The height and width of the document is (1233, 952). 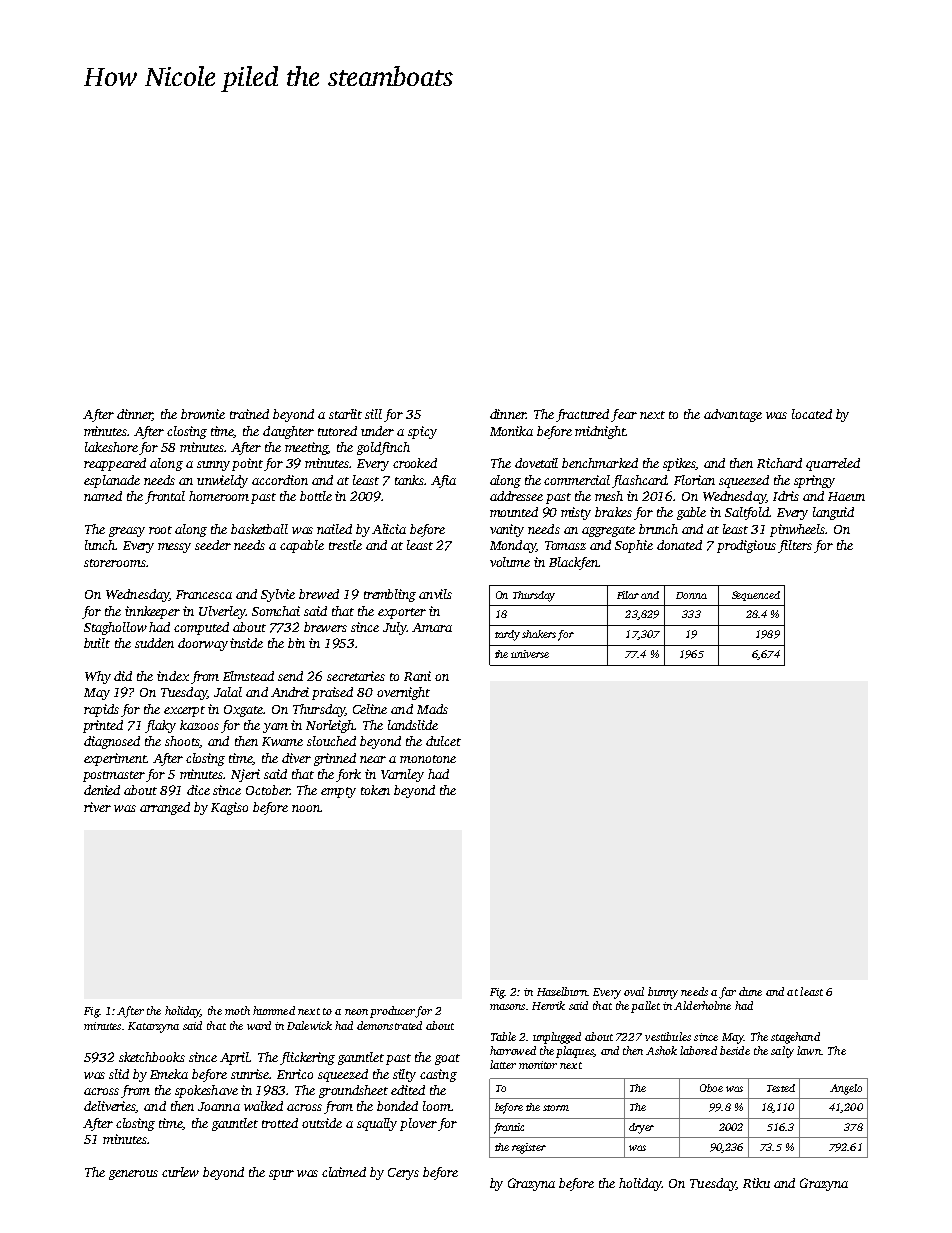 What do you see at coordinates (756, 1183) in the document?
I see `Riku` at bounding box center [756, 1183].
